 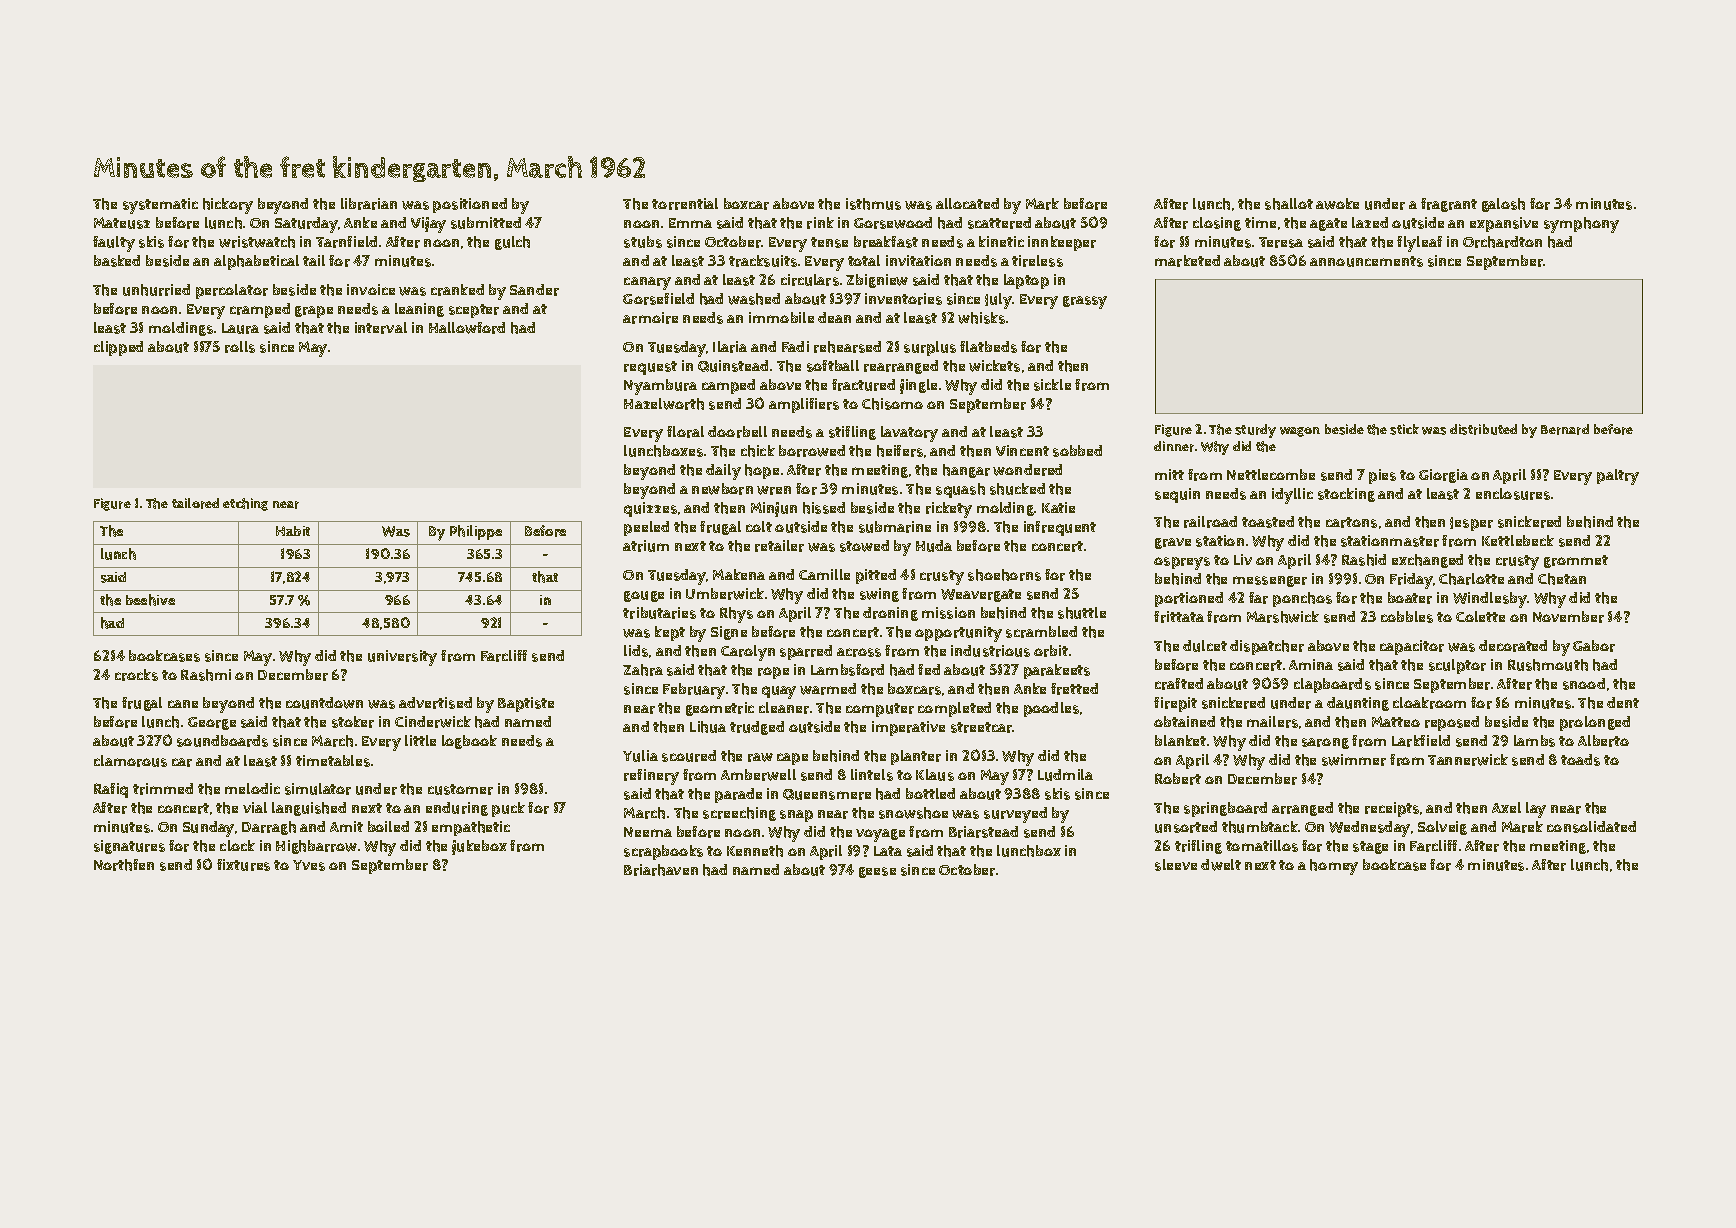 What do you see at coordinates (245, 504) in the page?
I see `etching` at bounding box center [245, 504].
